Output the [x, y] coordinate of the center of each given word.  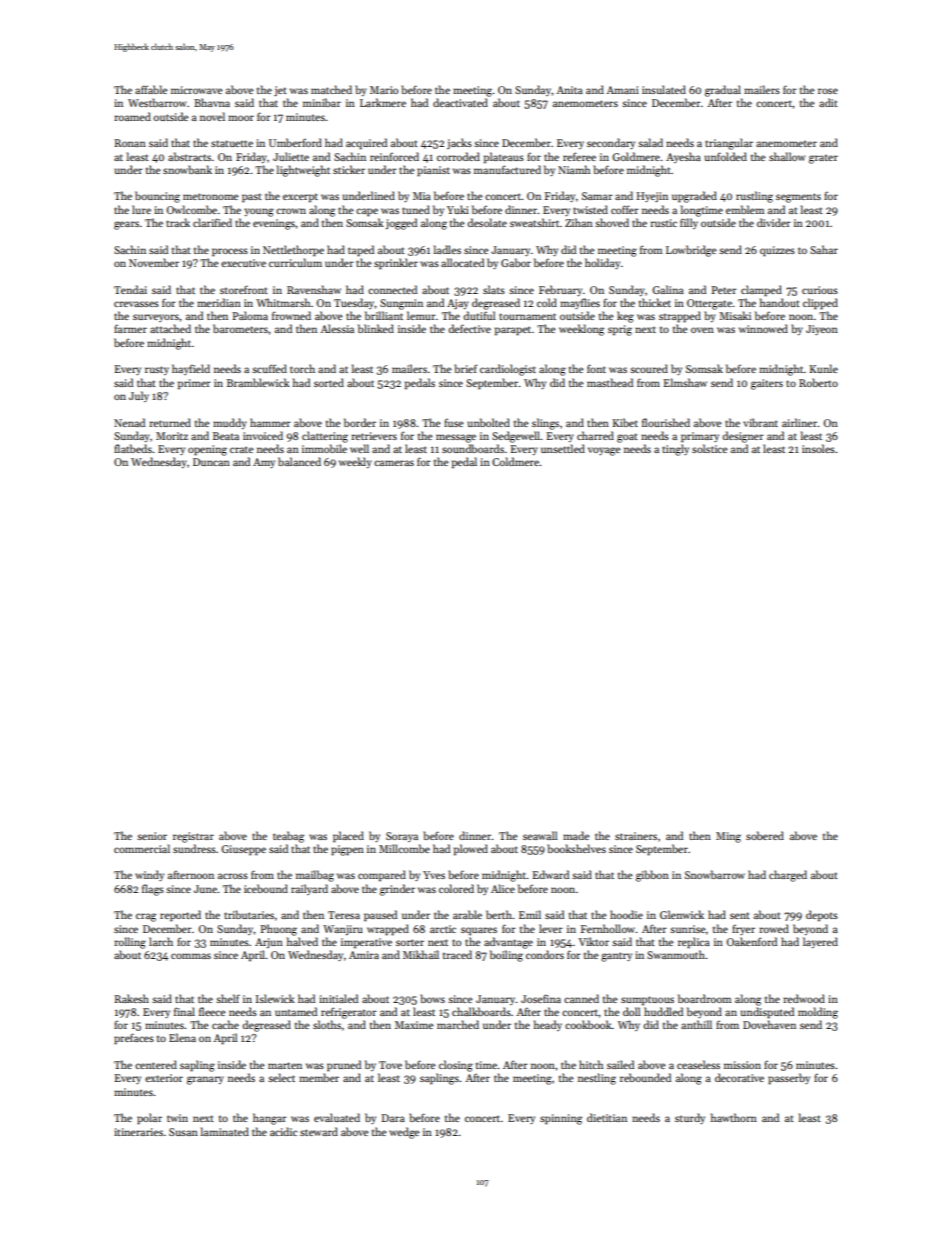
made [576, 835]
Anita [569, 90]
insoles [818, 448]
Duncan [211, 462]
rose [828, 91]
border [360, 422]
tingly [675, 450]
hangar [270, 1119]
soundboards [473, 448]
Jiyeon [822, 330]
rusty [157, 370]
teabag [288, 837]
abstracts [189, 156]
